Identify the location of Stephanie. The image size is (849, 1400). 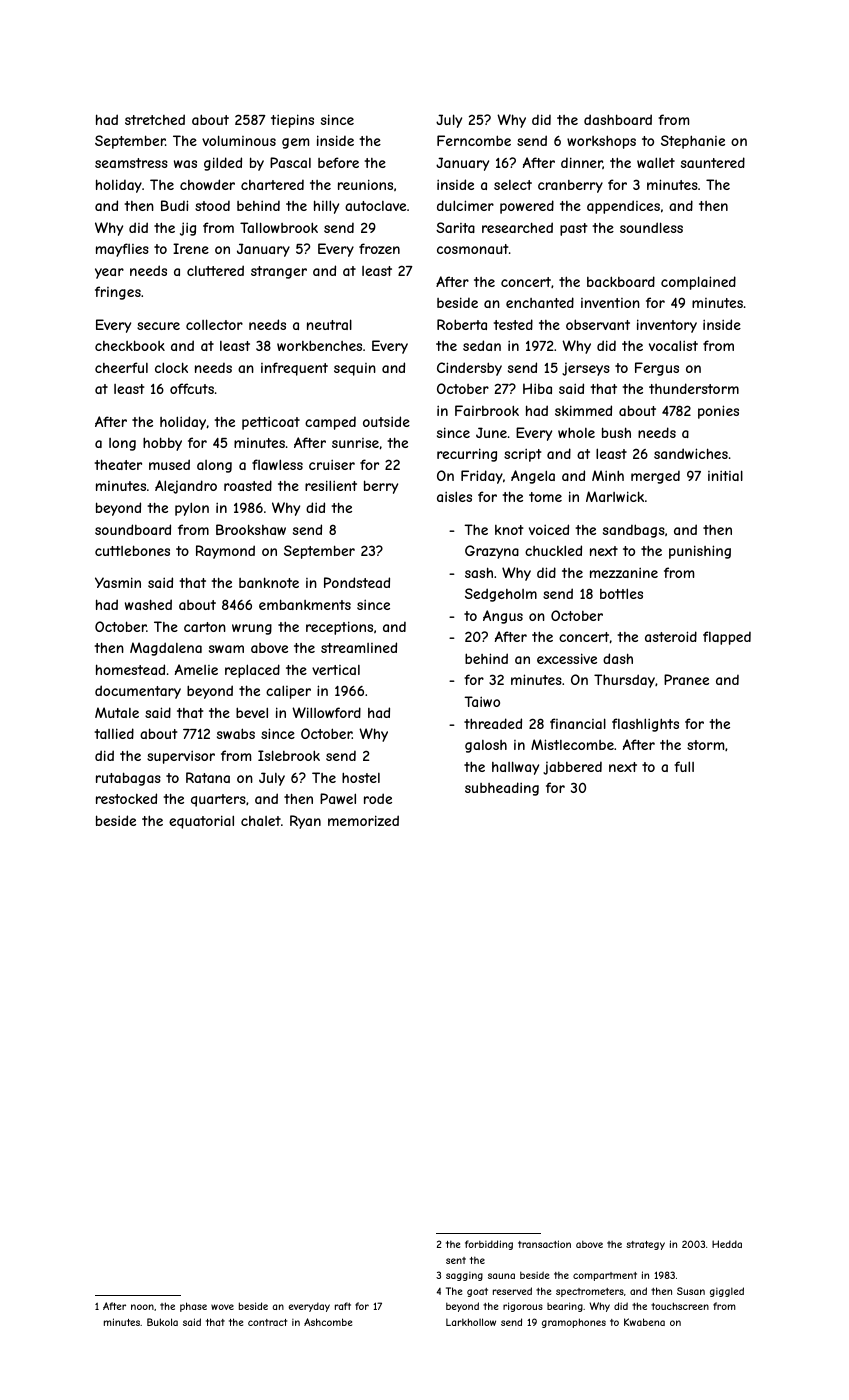
(693, 142).
